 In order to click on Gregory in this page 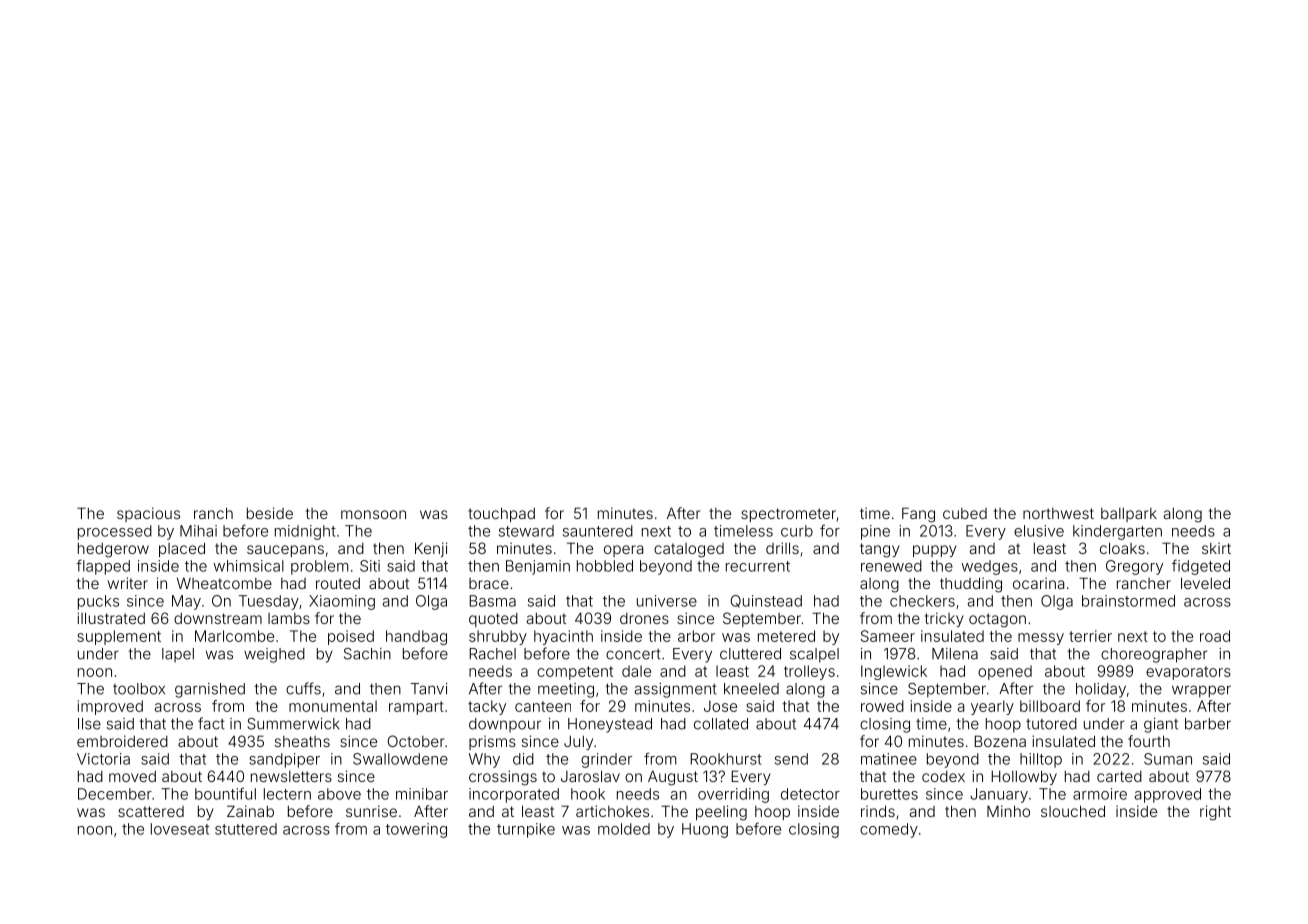, I will do `click(1134, 567)`.
